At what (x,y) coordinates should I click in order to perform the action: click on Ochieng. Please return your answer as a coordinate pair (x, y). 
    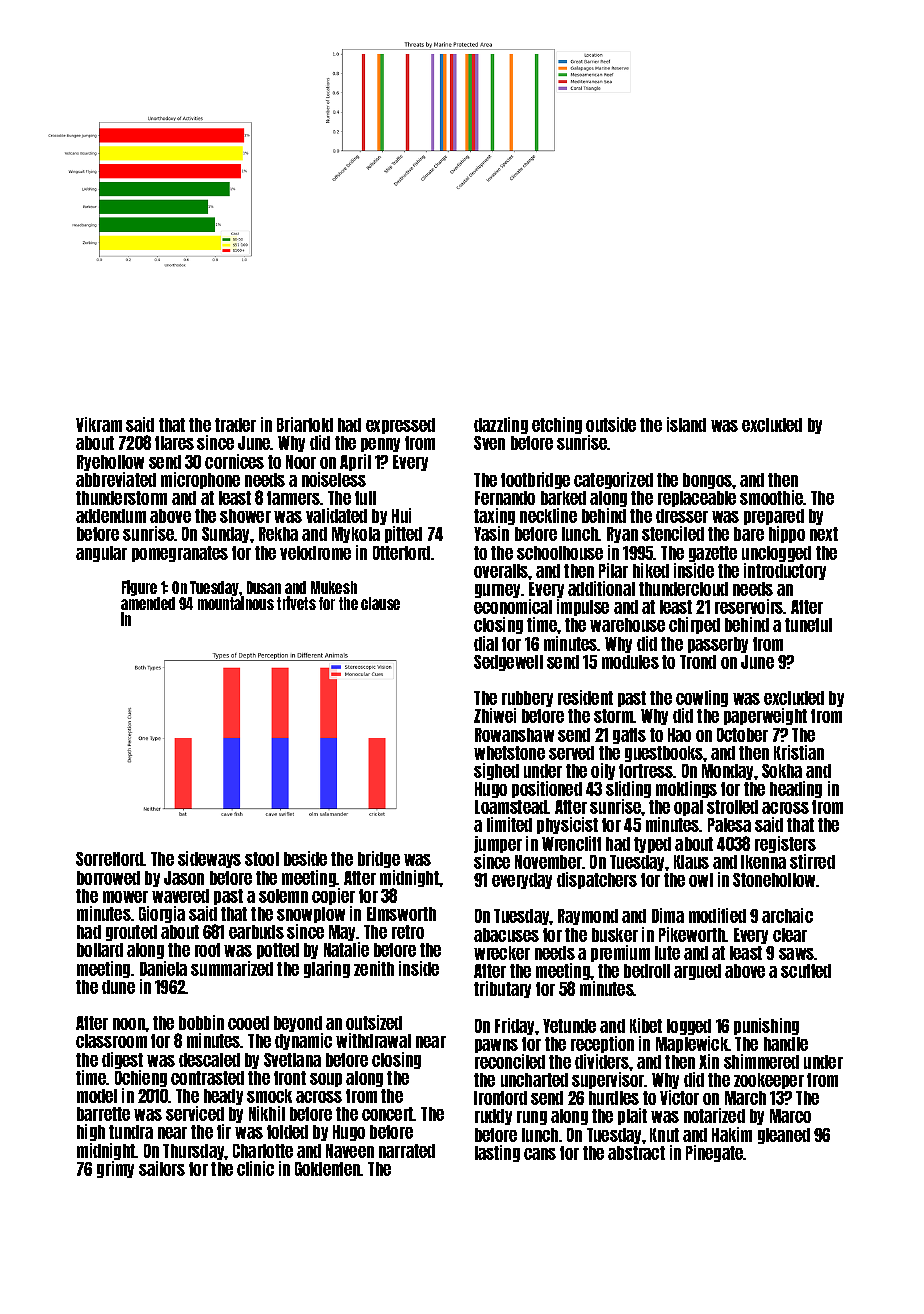
    Looking at the image, I should click on (141, 1078).
